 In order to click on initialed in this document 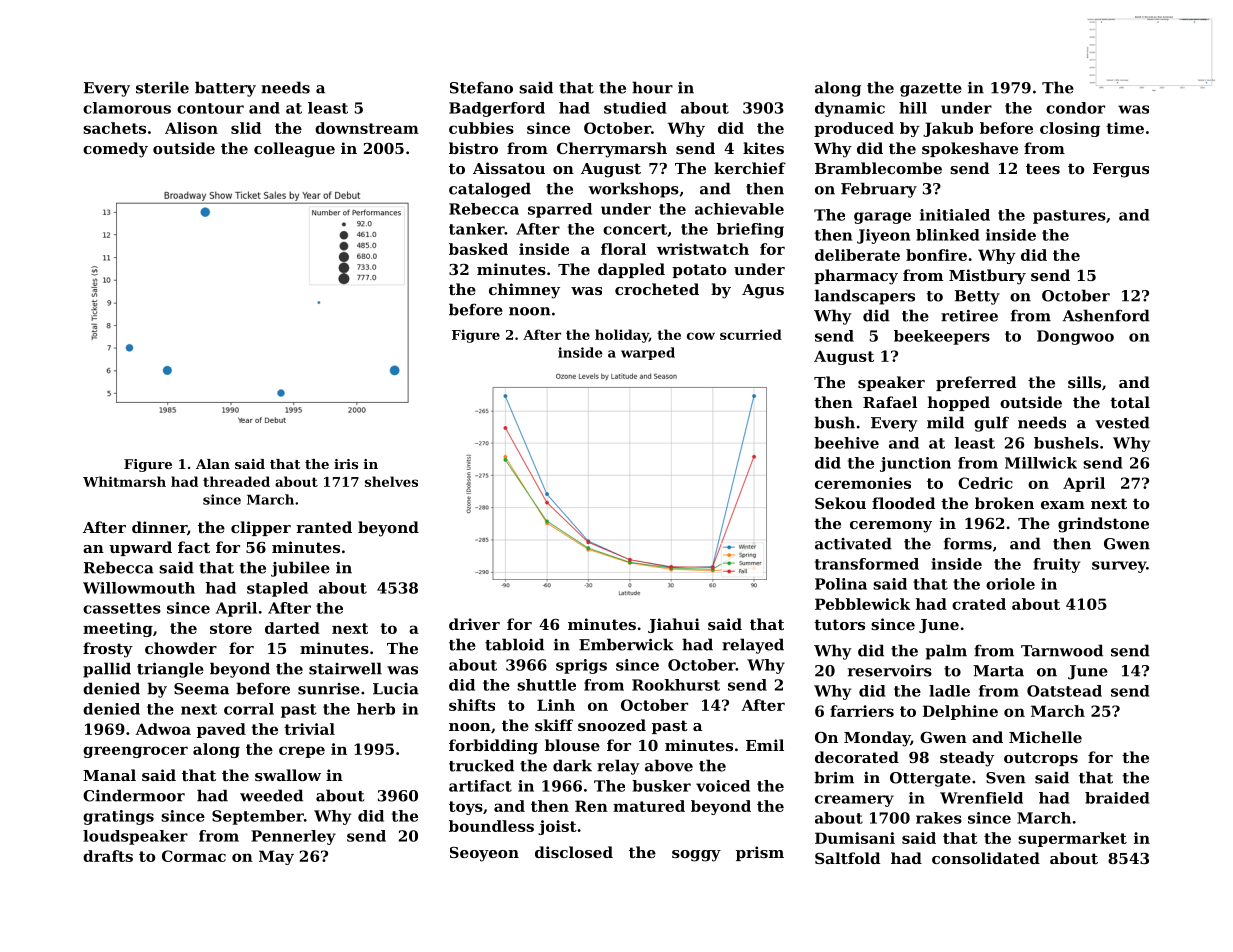, I will do `click(955, 215)`.
